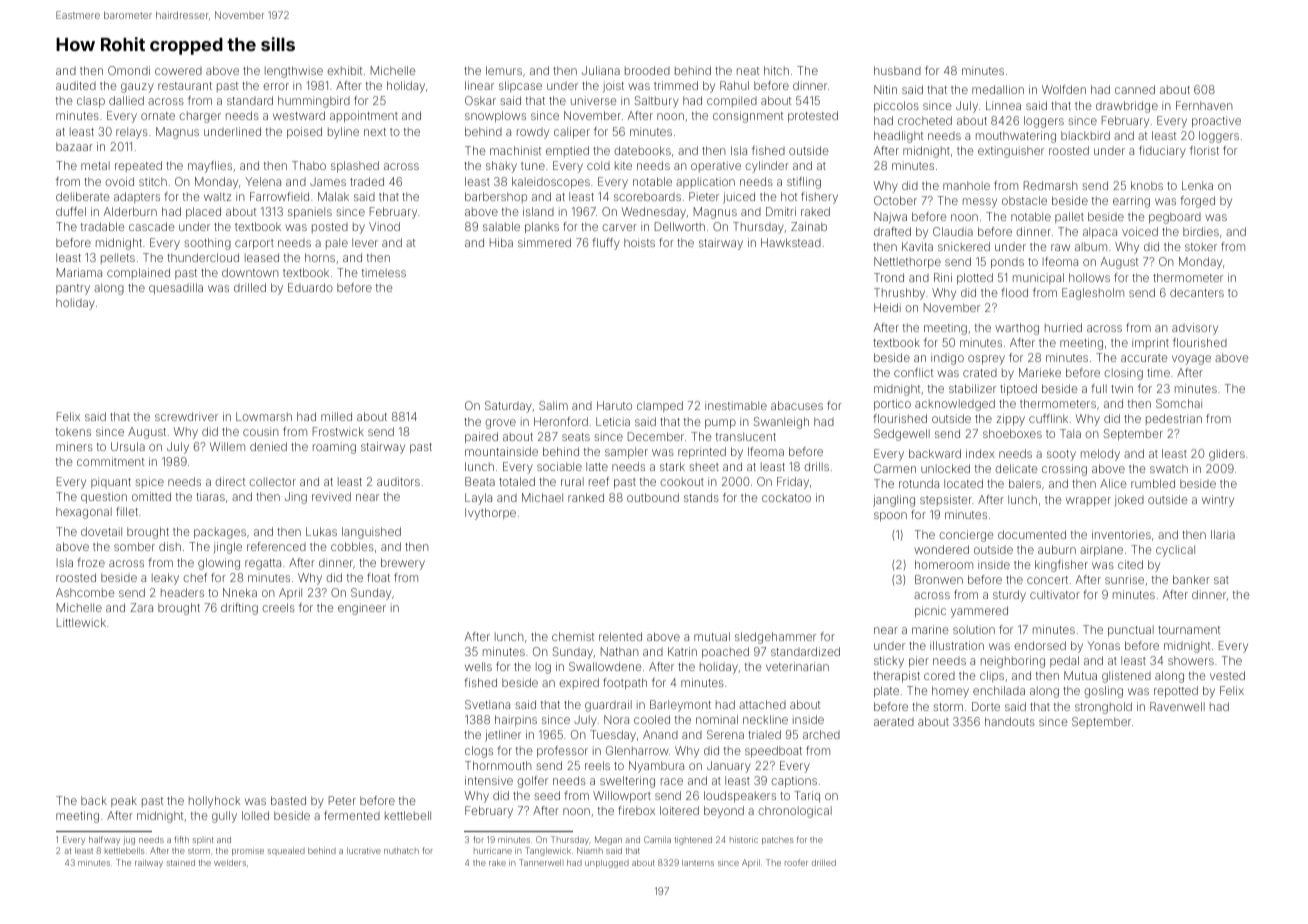 This screenshot has width=1308, height=924. Describe the element at coordinates (748, 117) in the screenshot. I see `consignment` at that location.
